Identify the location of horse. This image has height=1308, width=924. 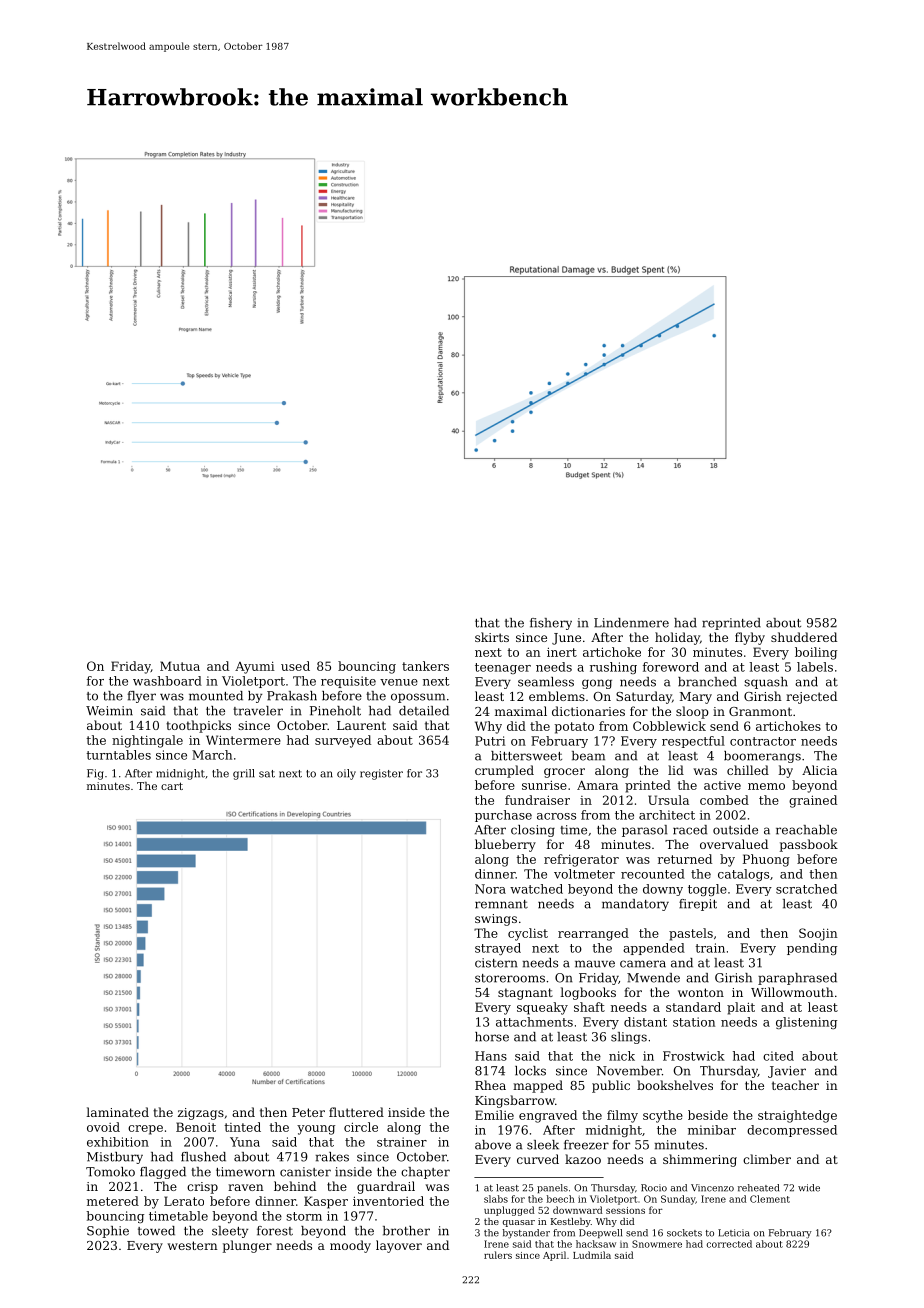
(492, 1037).
